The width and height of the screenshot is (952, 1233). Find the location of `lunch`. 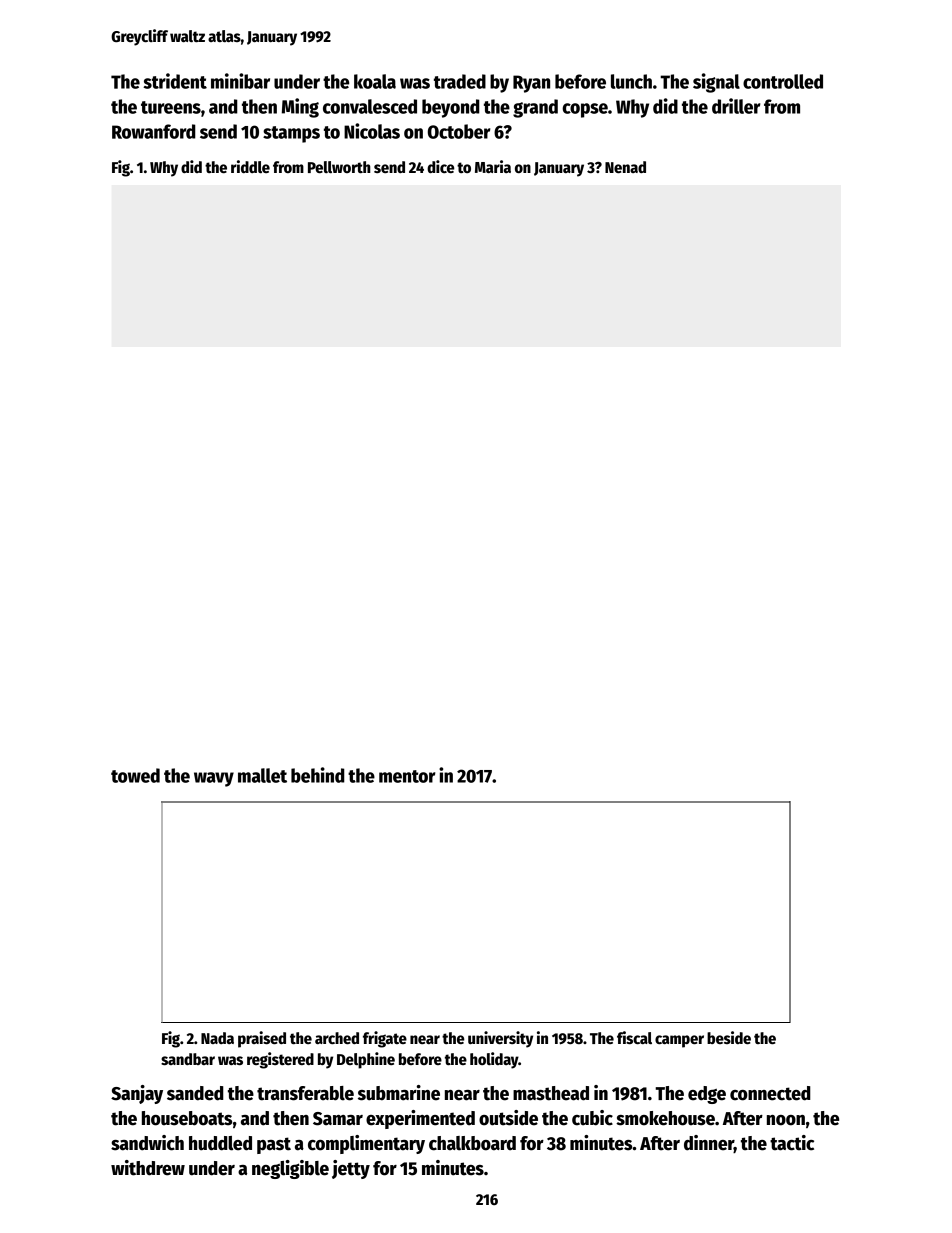

lunch is located at coordinates (631, 81).
